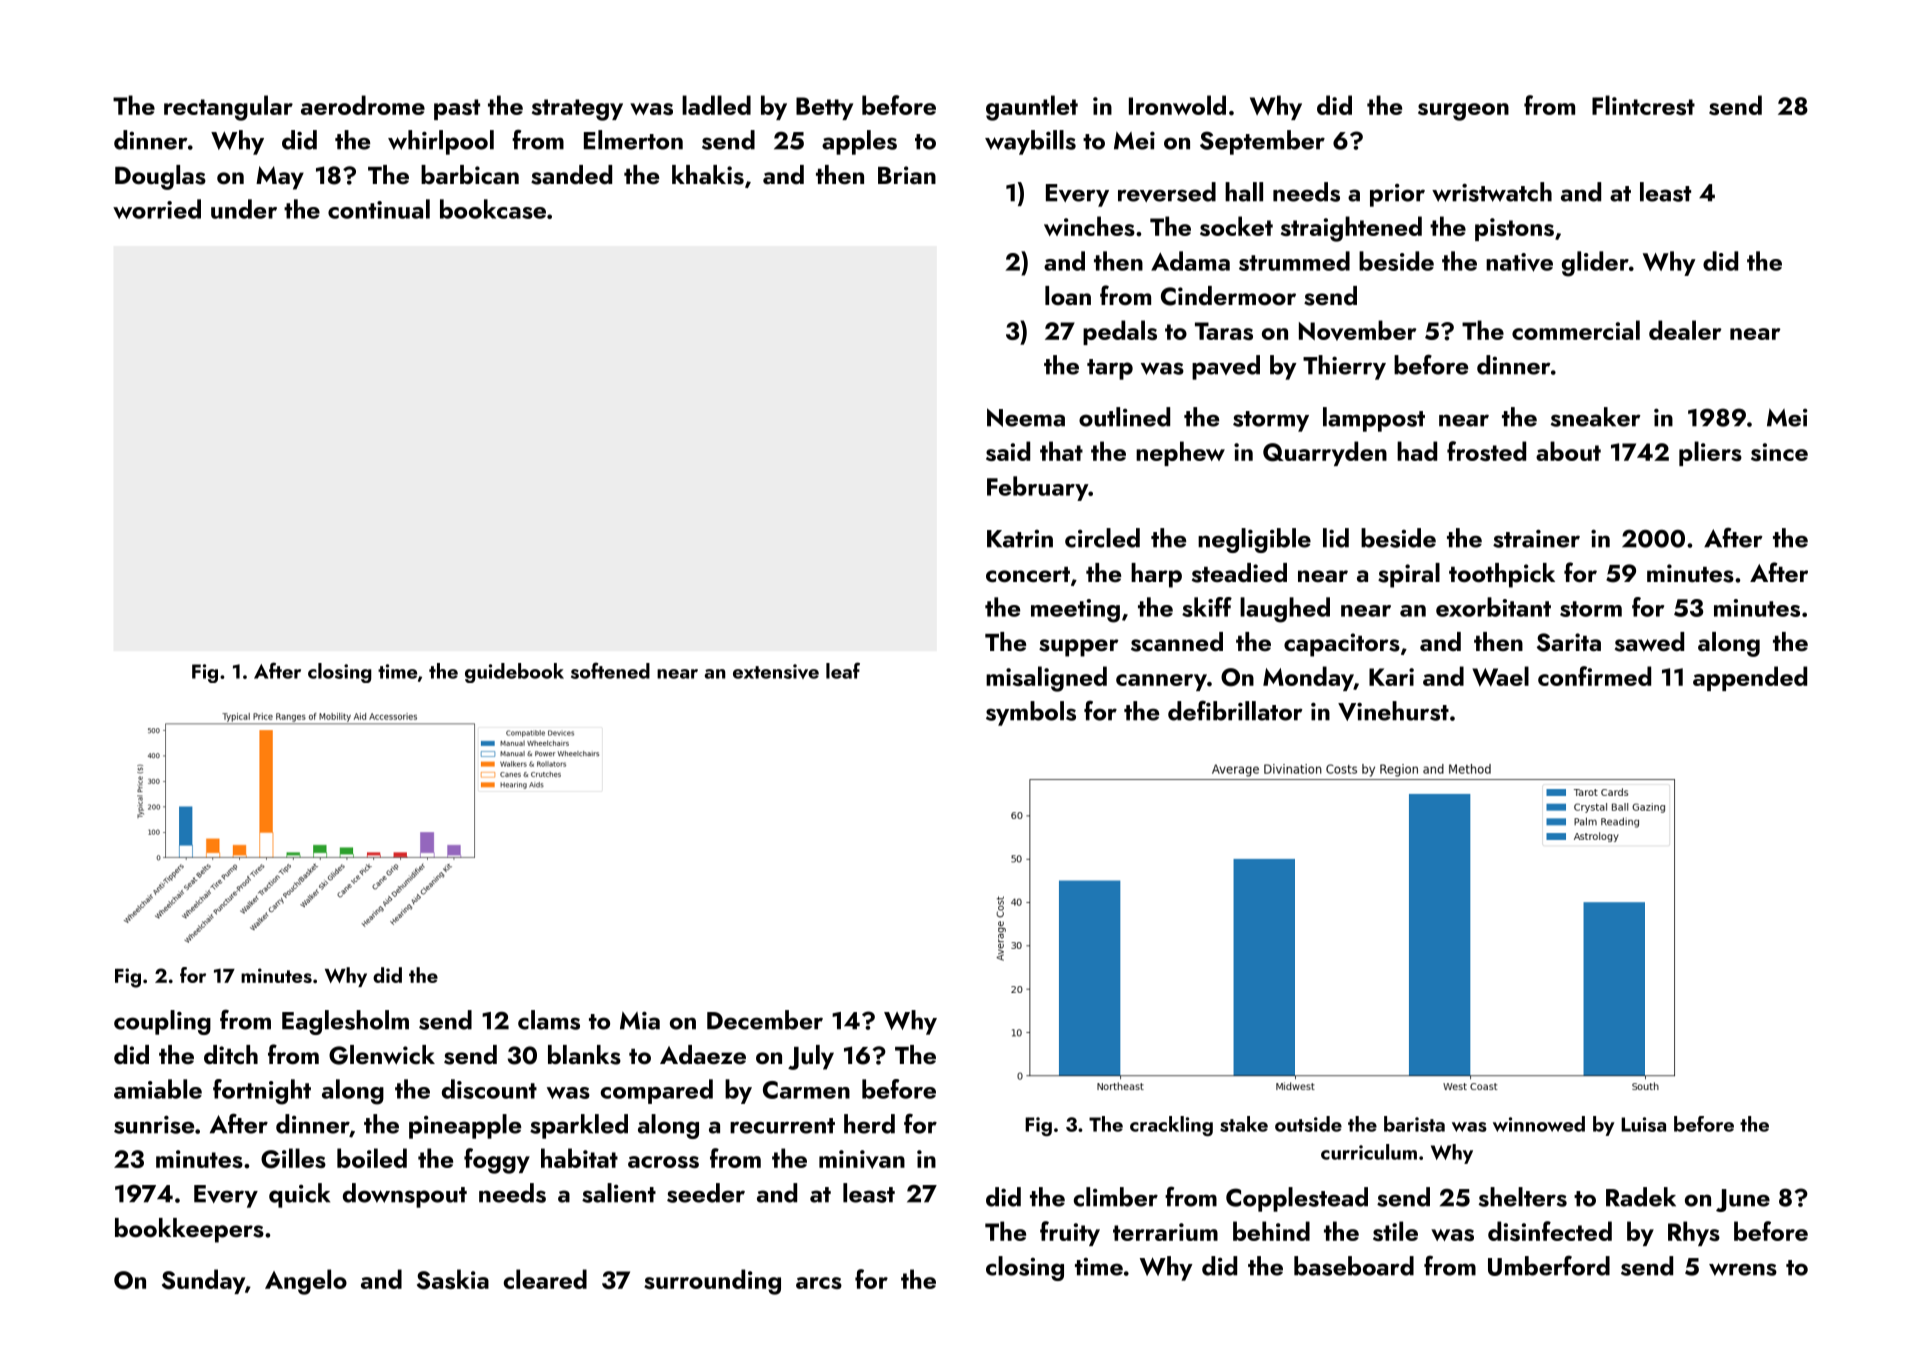  I want to click on guidebook, so click(514, 673).
